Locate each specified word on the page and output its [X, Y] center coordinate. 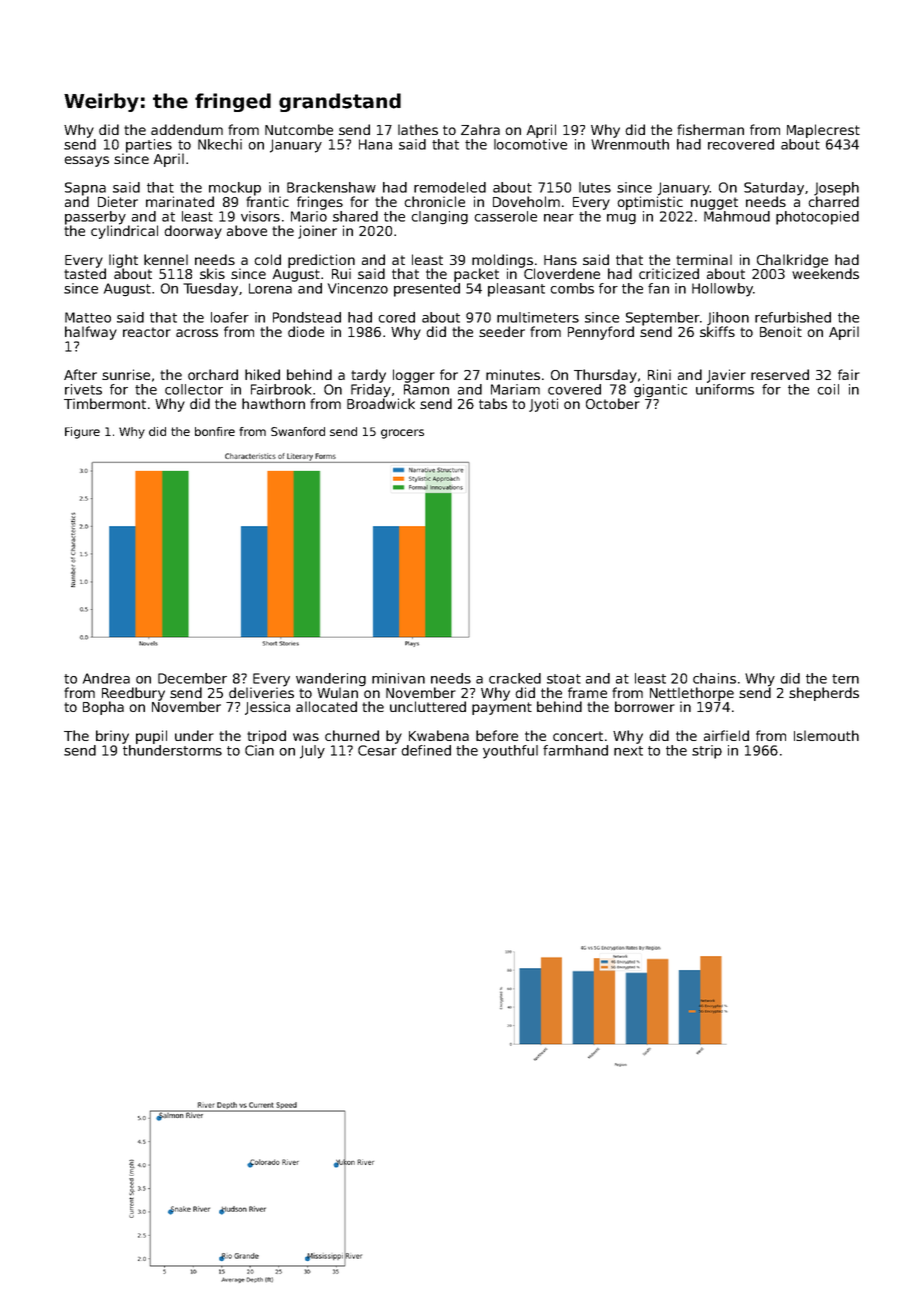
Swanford [298, 431]
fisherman [710, 129]
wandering [331, 680]
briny [112, 737]
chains [714, 678]
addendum [187, 129]
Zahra [480, 129]
